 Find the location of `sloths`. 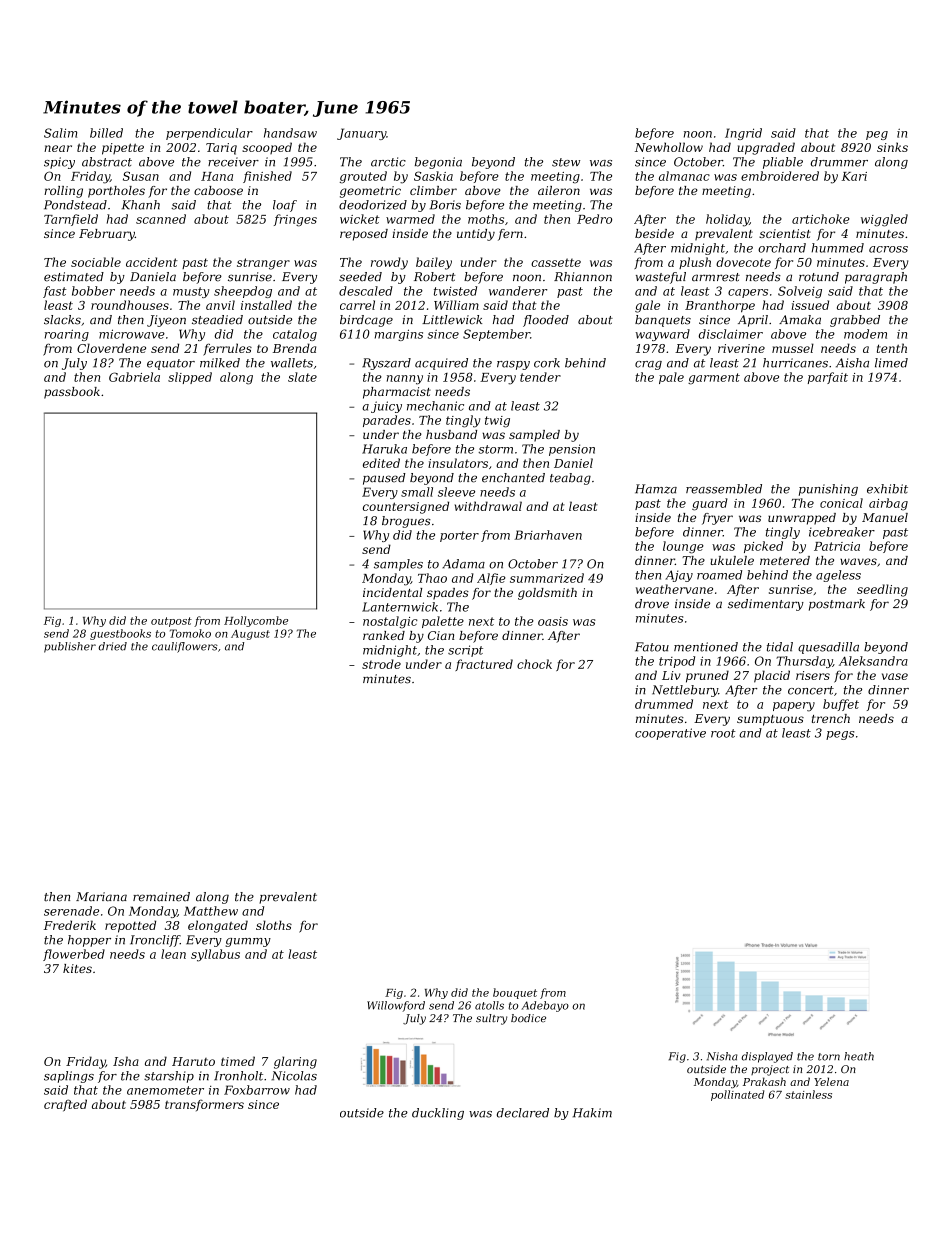

sloths is located at coordinates (274, 925).
